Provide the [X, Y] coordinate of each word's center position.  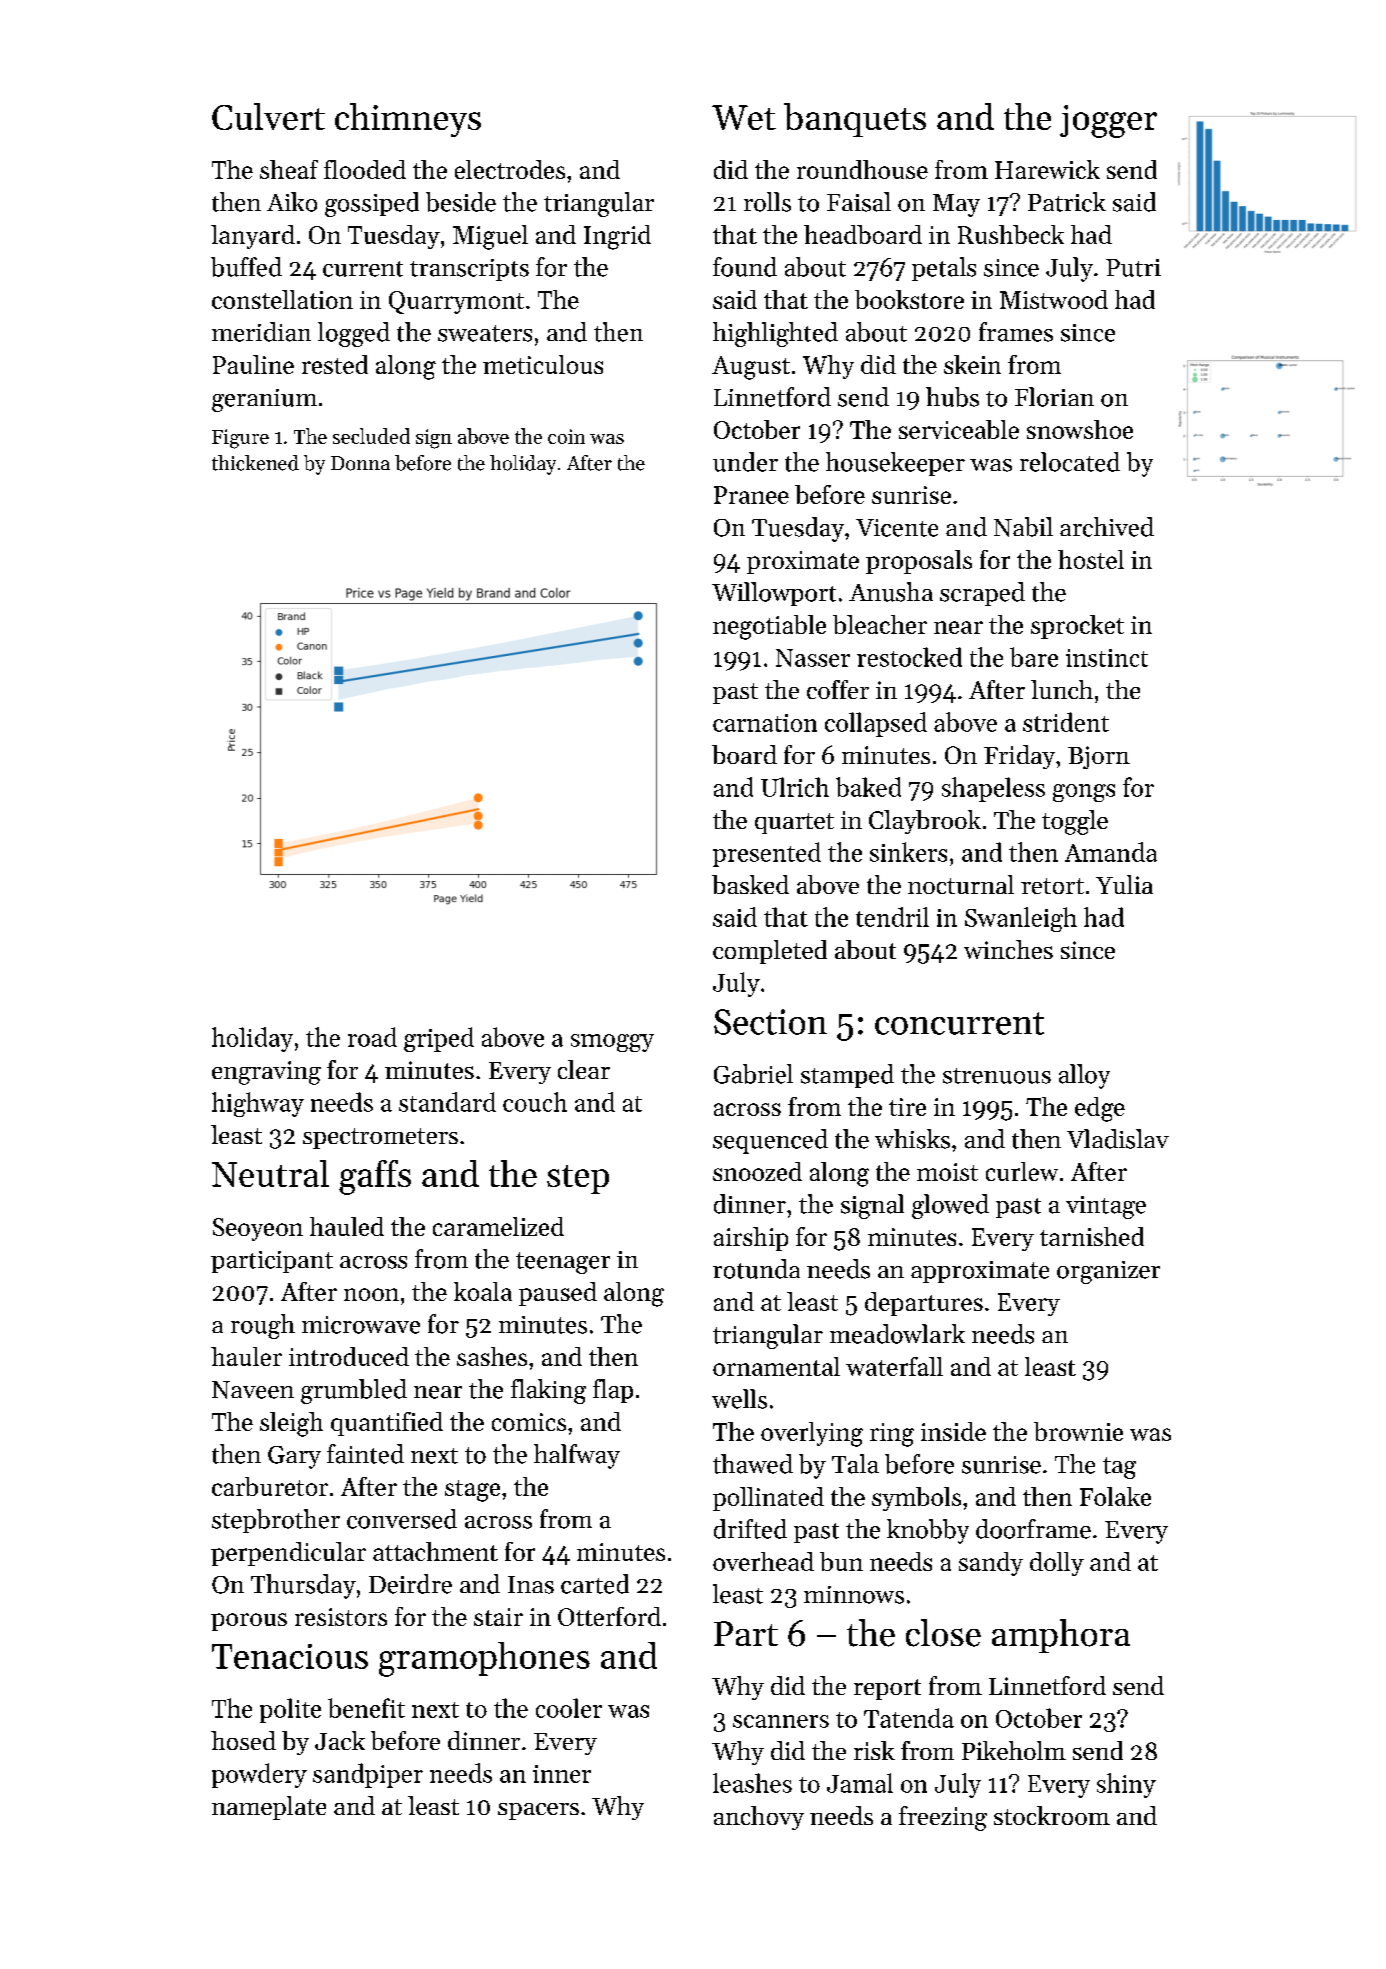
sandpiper [368, 1775]
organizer [1108, 1272]
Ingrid [617, 237]
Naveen [253, 1390]
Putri [1133, 268]
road [372, 1037]
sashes [492, 1356]
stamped [847, 1076]
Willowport [774, 594]
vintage [1106, 1207]
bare [1034, 657]
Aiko [292, 202]
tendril [892, 917]
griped [439, 1039]
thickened [255, 463]
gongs [1084, 793]
